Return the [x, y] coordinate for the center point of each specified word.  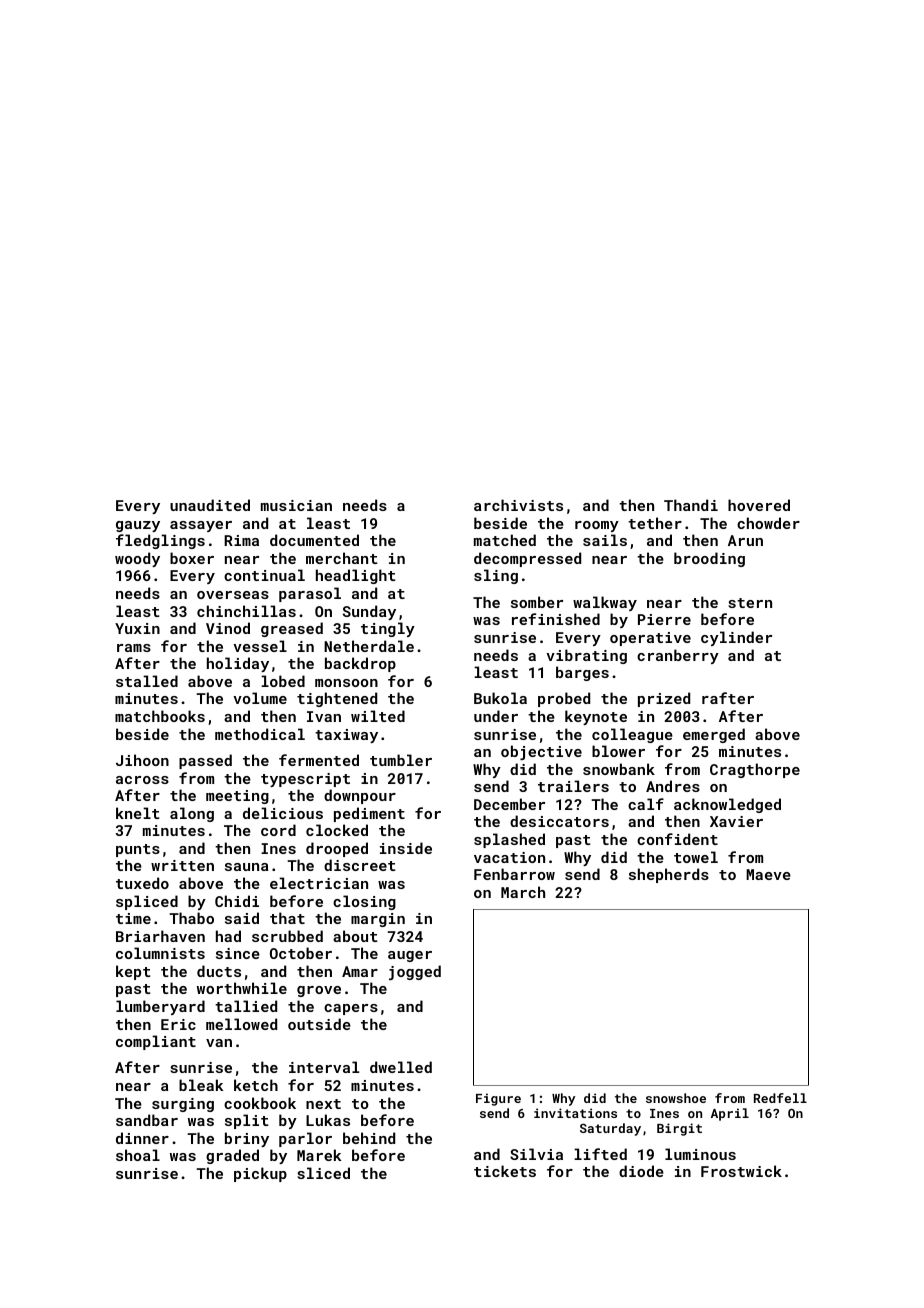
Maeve [768, 874]
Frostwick [741, 1171]
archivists [518, 505]
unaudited [210, 505]
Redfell [780, 1098]
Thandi [691, 505]
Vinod [228, 628]
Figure [498, 1099]
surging [183, 1105]
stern [750, 603]
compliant [156, 1042]
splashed [509, 840]
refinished [556, 619]
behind [369, 1138]
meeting [237, 797]
